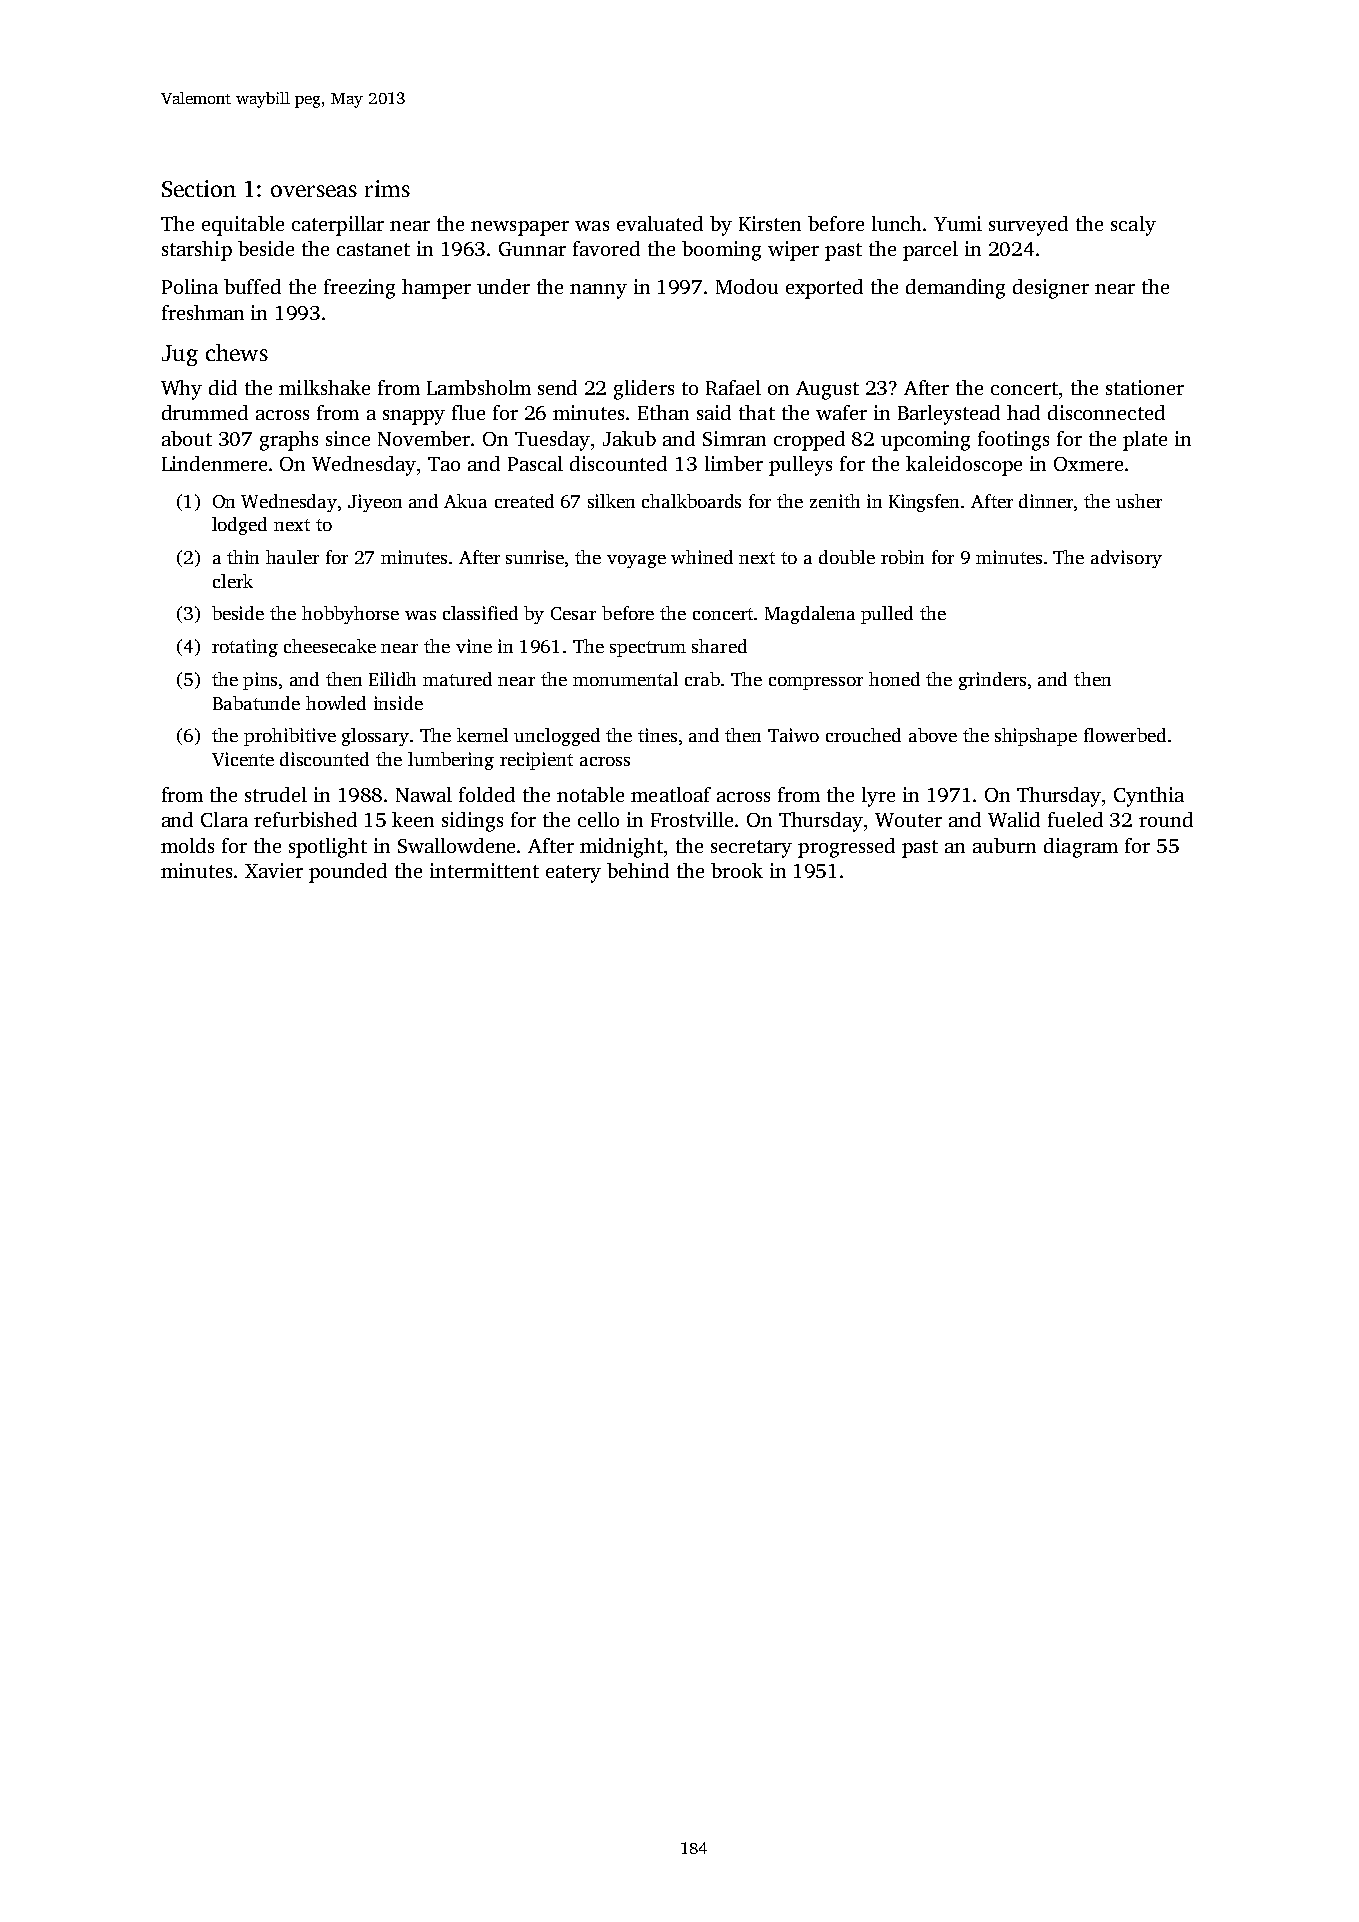 This screenshot has height=1922, width=1359. What do you see at coordinates (199, 188) in the screenshot?
I see `Section` at bounding box center [199, 188].
